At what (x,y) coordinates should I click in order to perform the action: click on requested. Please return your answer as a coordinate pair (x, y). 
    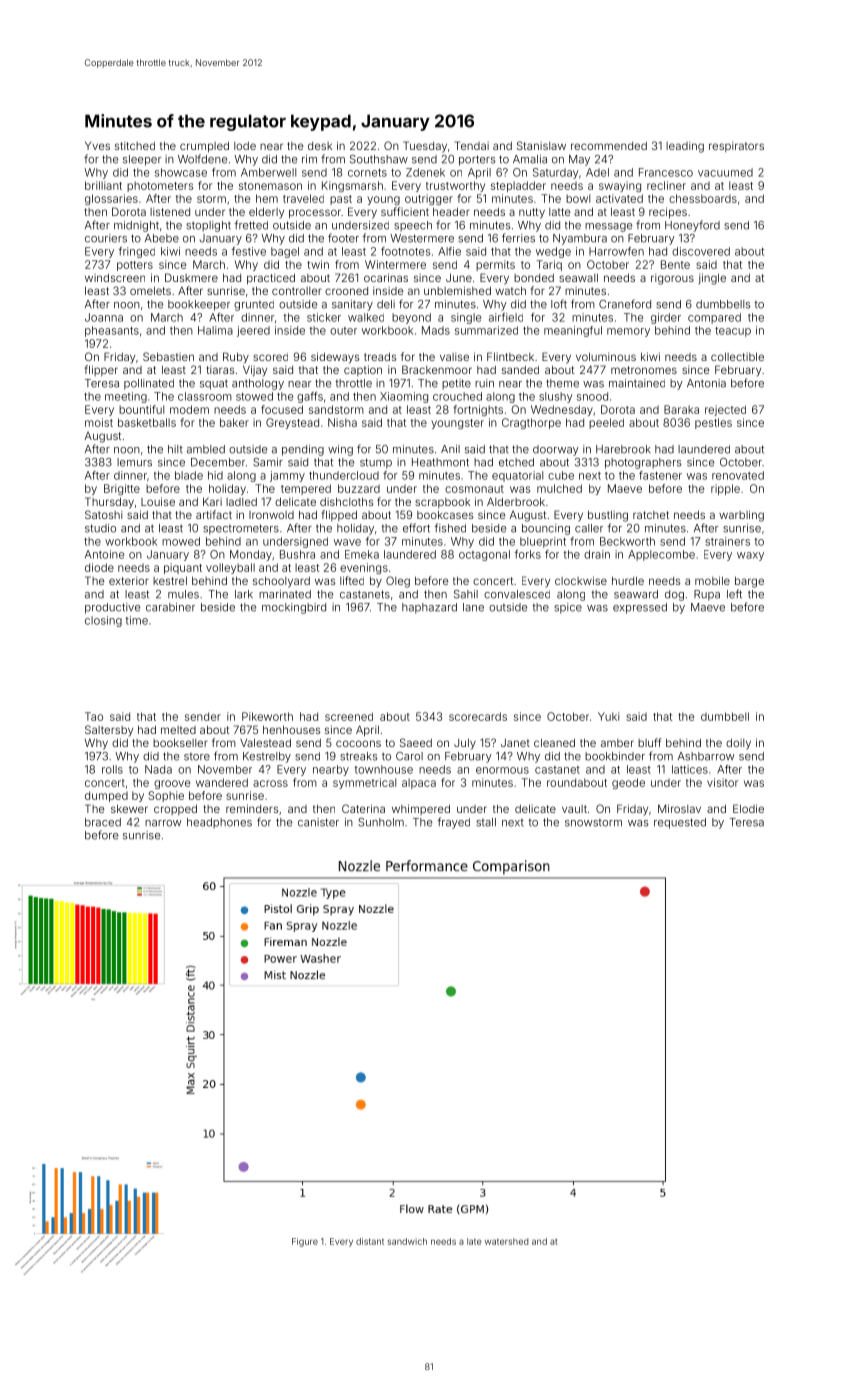
    Looking at the image, I should click on (680, 823).
